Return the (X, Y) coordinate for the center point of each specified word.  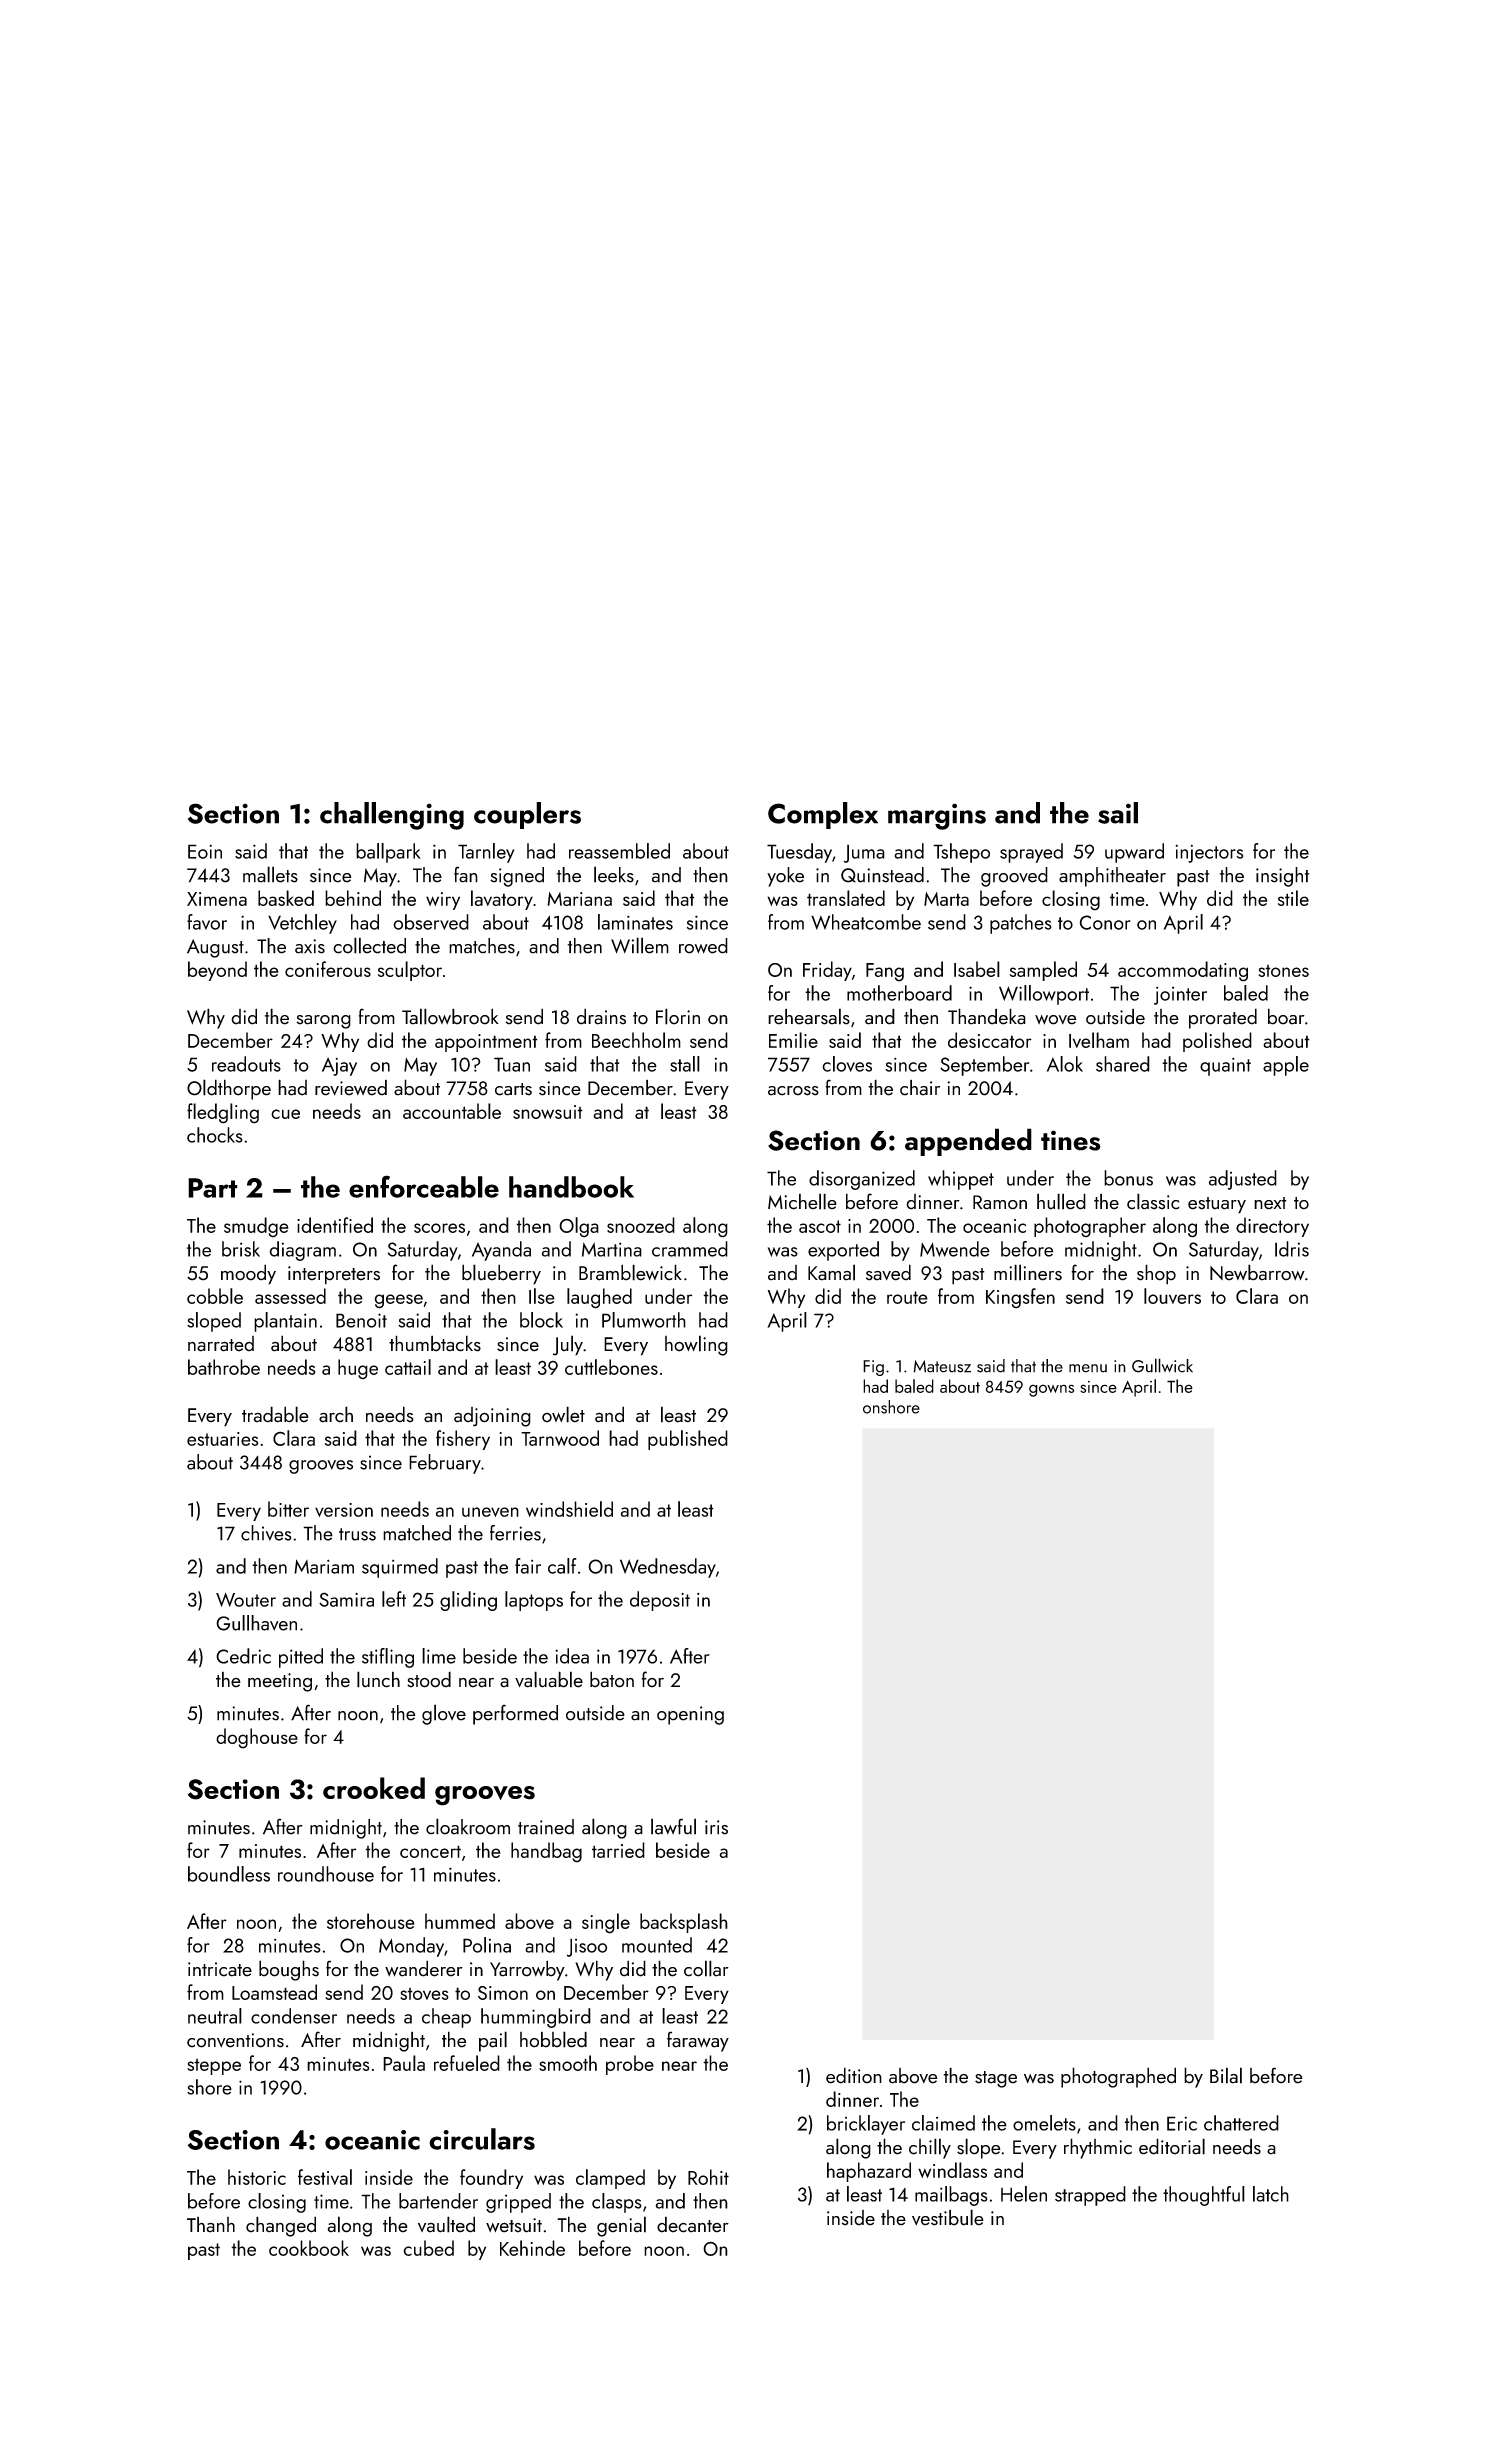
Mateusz (942, 1366)
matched (417, 1533)
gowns (1052, 1390)
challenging (392, 816)
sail (1118, 813)
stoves (424, 1994)
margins (937, 816)
